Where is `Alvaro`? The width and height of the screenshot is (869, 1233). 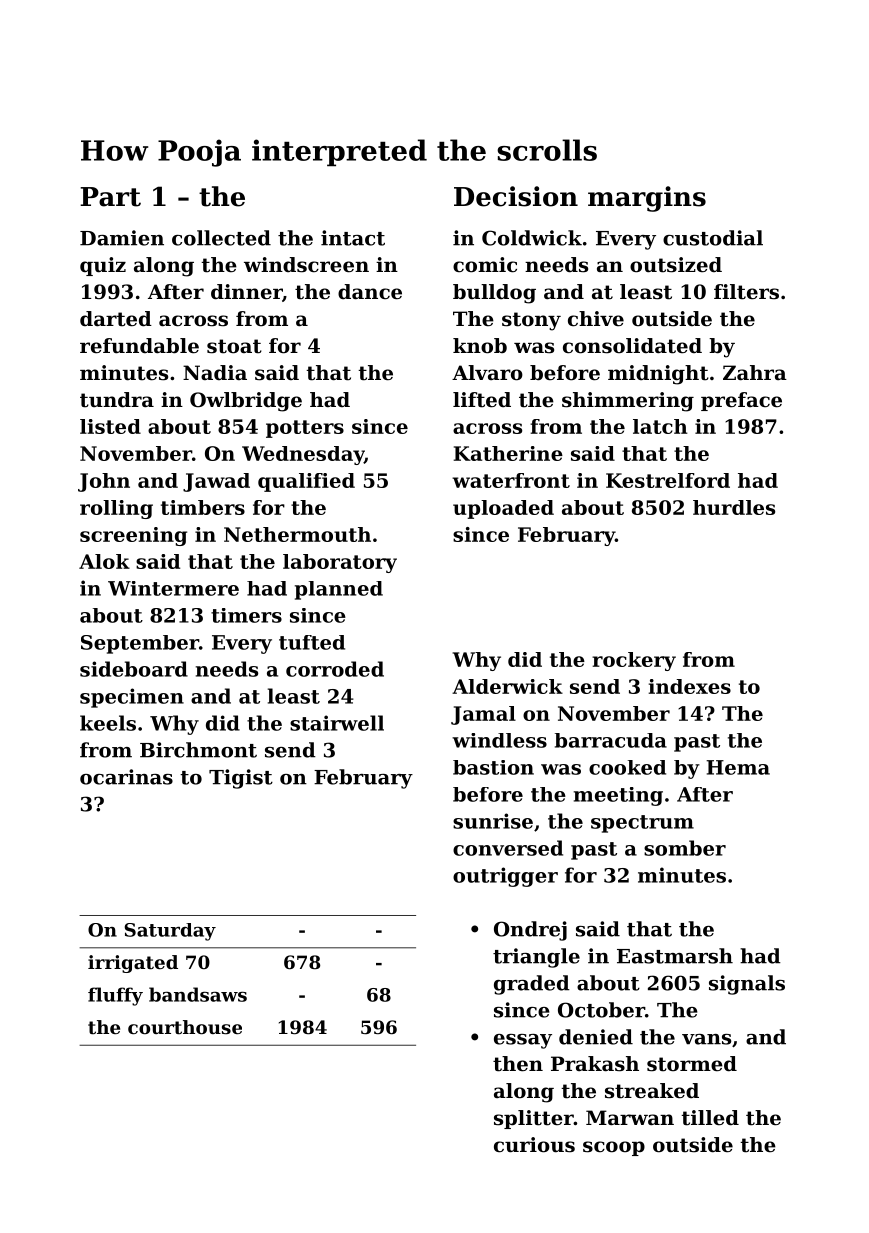 Alvaro is located at coordinates (487, 373).
